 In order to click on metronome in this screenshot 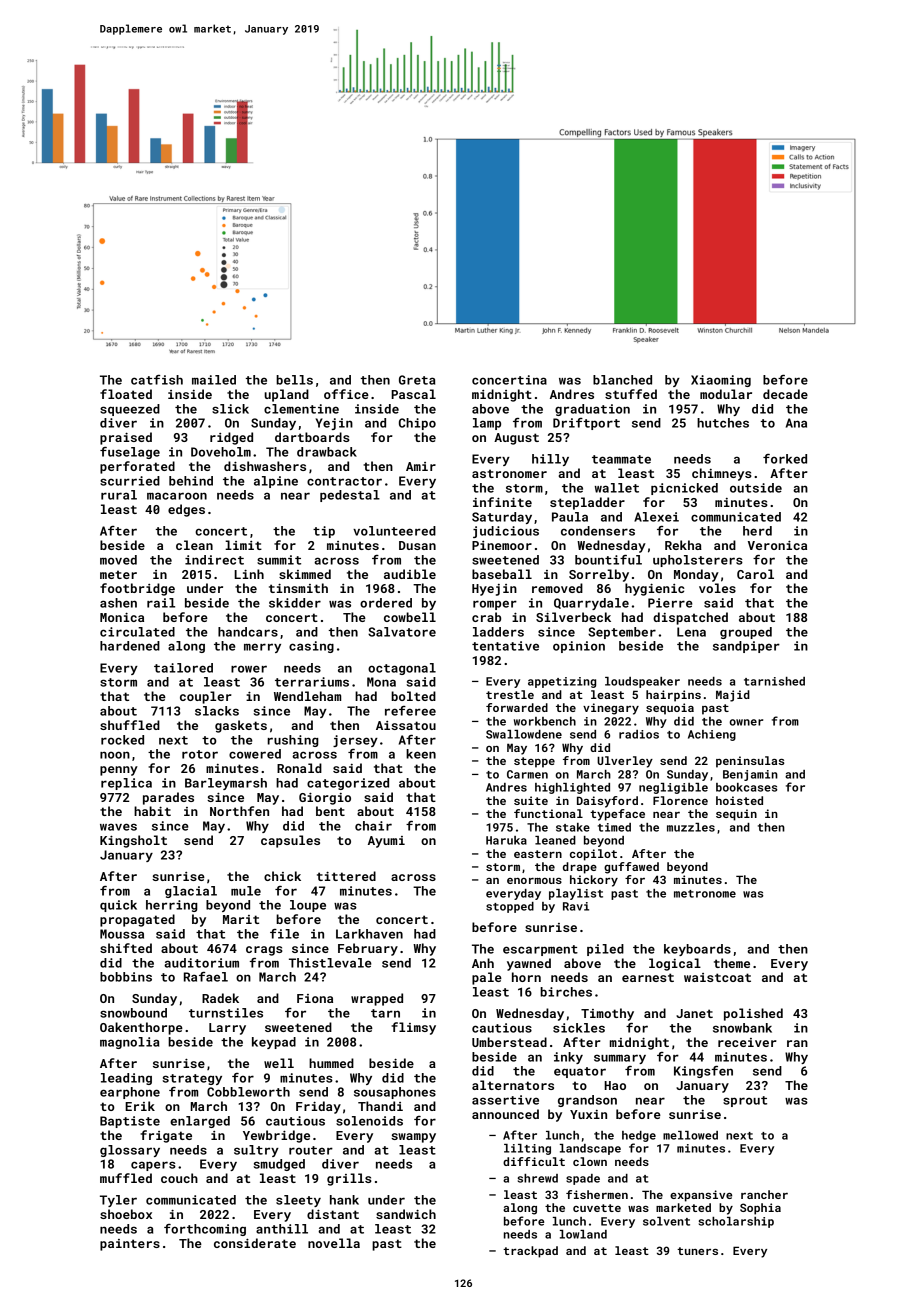, I will do `click(705, 894)`.
